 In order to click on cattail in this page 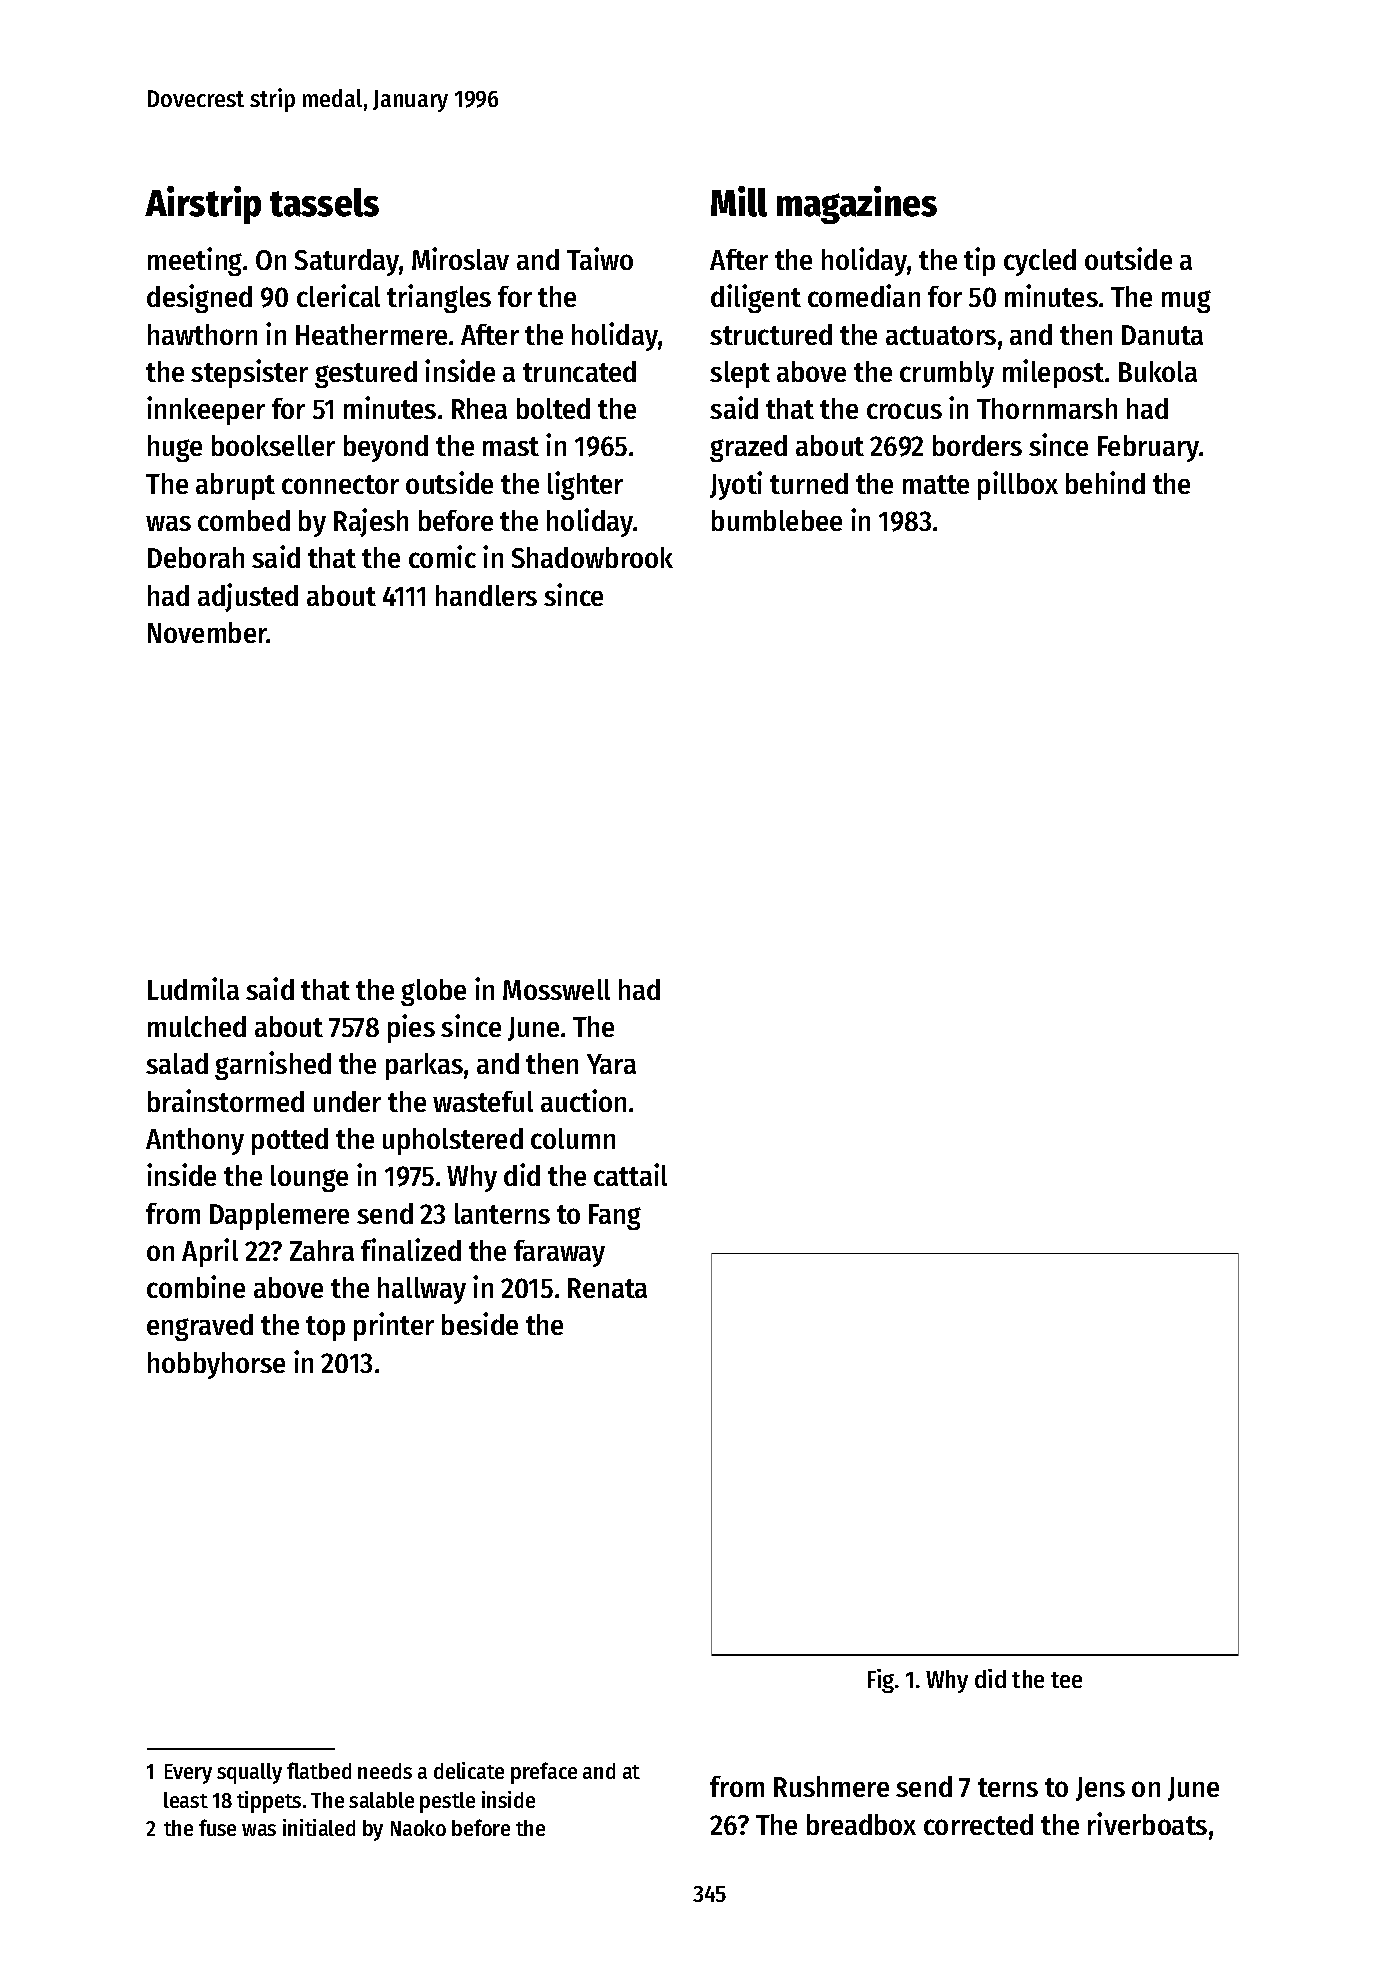, I will do `click(630, 1174)`.
